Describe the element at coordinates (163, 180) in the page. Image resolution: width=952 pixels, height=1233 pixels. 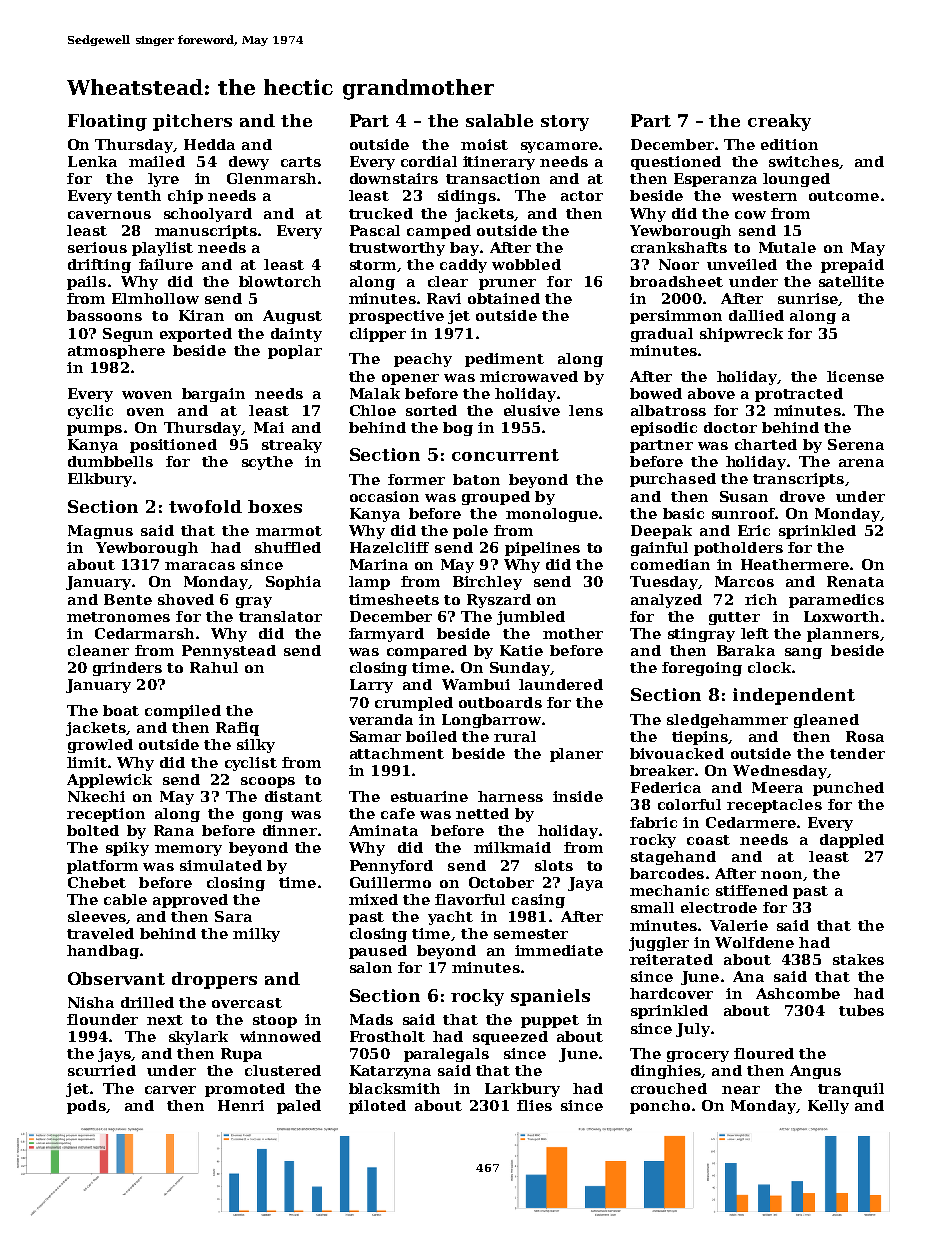
I see `lyre` at that location.
